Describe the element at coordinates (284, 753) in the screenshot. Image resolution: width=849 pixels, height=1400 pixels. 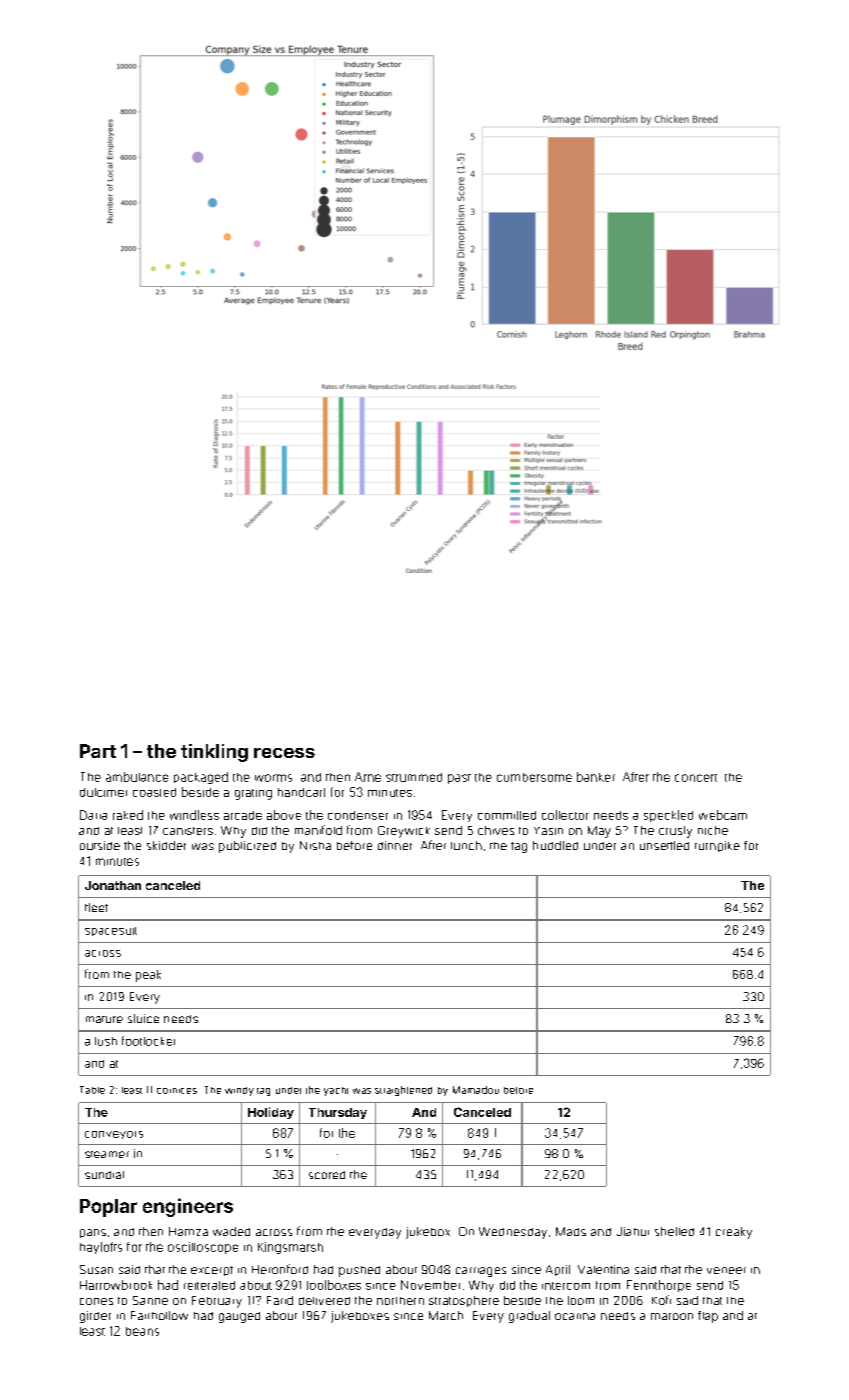
I see `recess` at that location.
